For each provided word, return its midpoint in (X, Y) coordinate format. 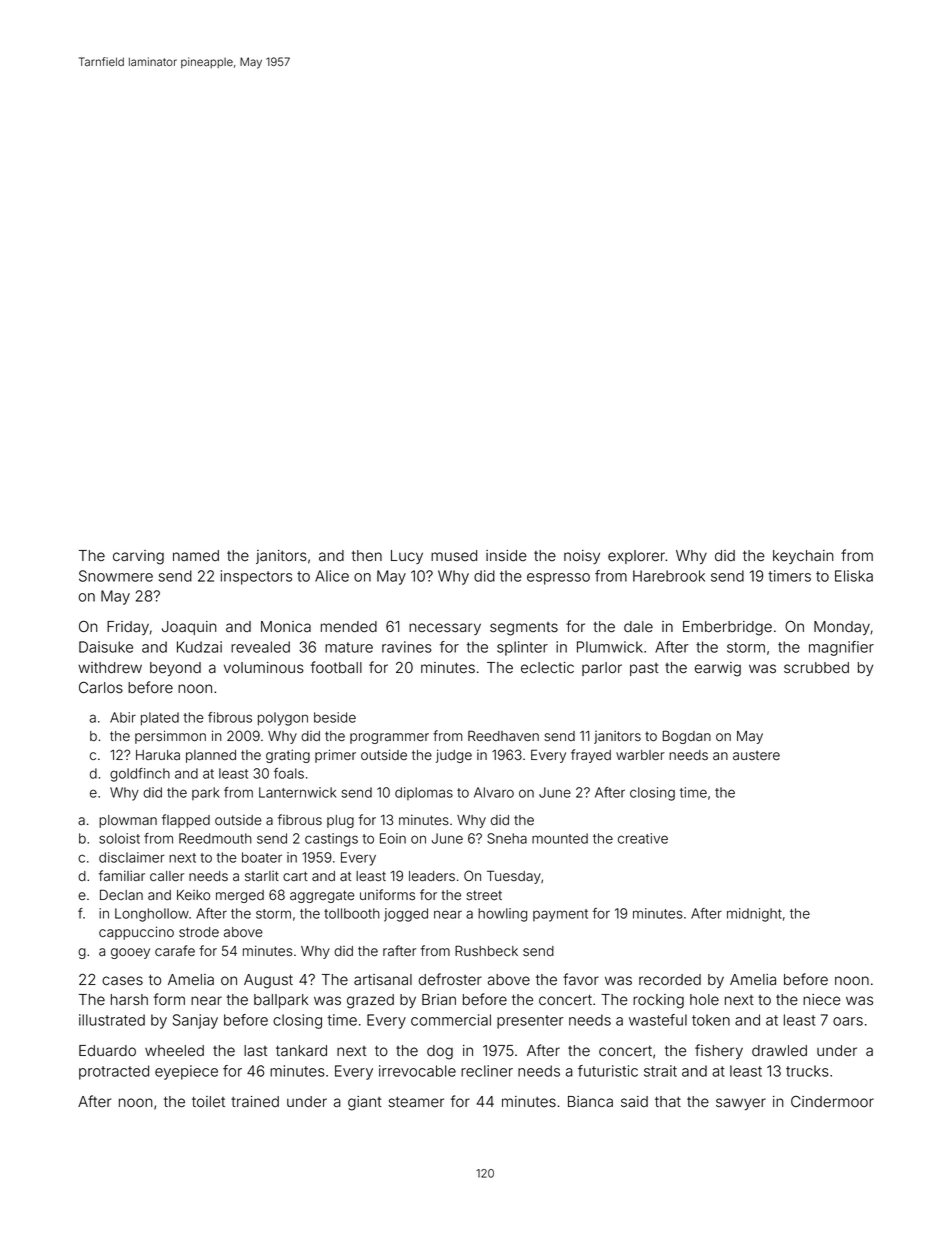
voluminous (264, 668)
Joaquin (189, 628)
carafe (175, 951)
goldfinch (140, 775)
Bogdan (687, 737)
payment (560, 915)
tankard (301, 1051)
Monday (842, 628)
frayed (591, 756)
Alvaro (494, 792)
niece (822, 1000)
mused (454, 556)
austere (756, 755)
